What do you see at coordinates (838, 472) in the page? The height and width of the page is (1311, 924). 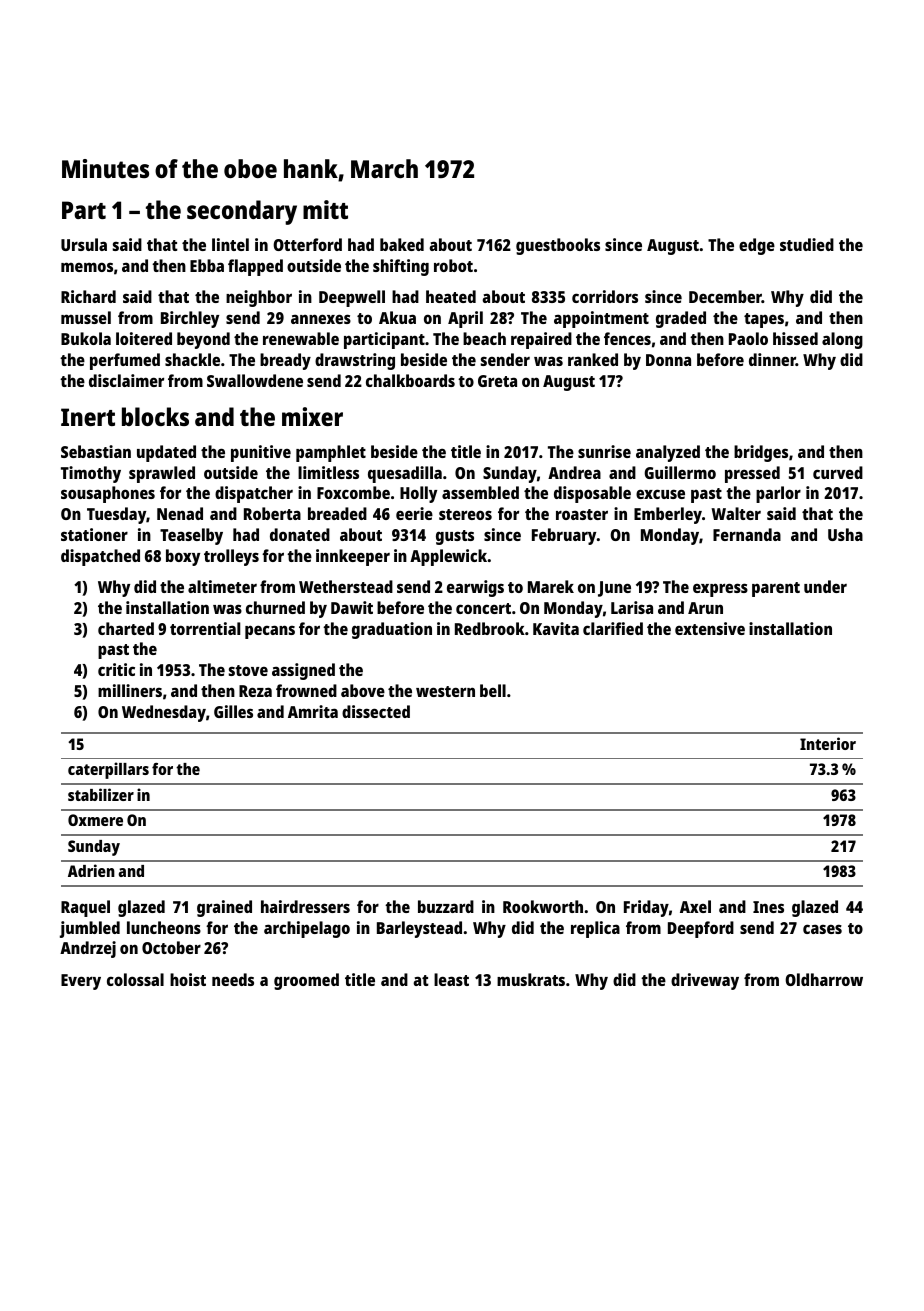 I see `curved` at bounding box center [838, 472].
